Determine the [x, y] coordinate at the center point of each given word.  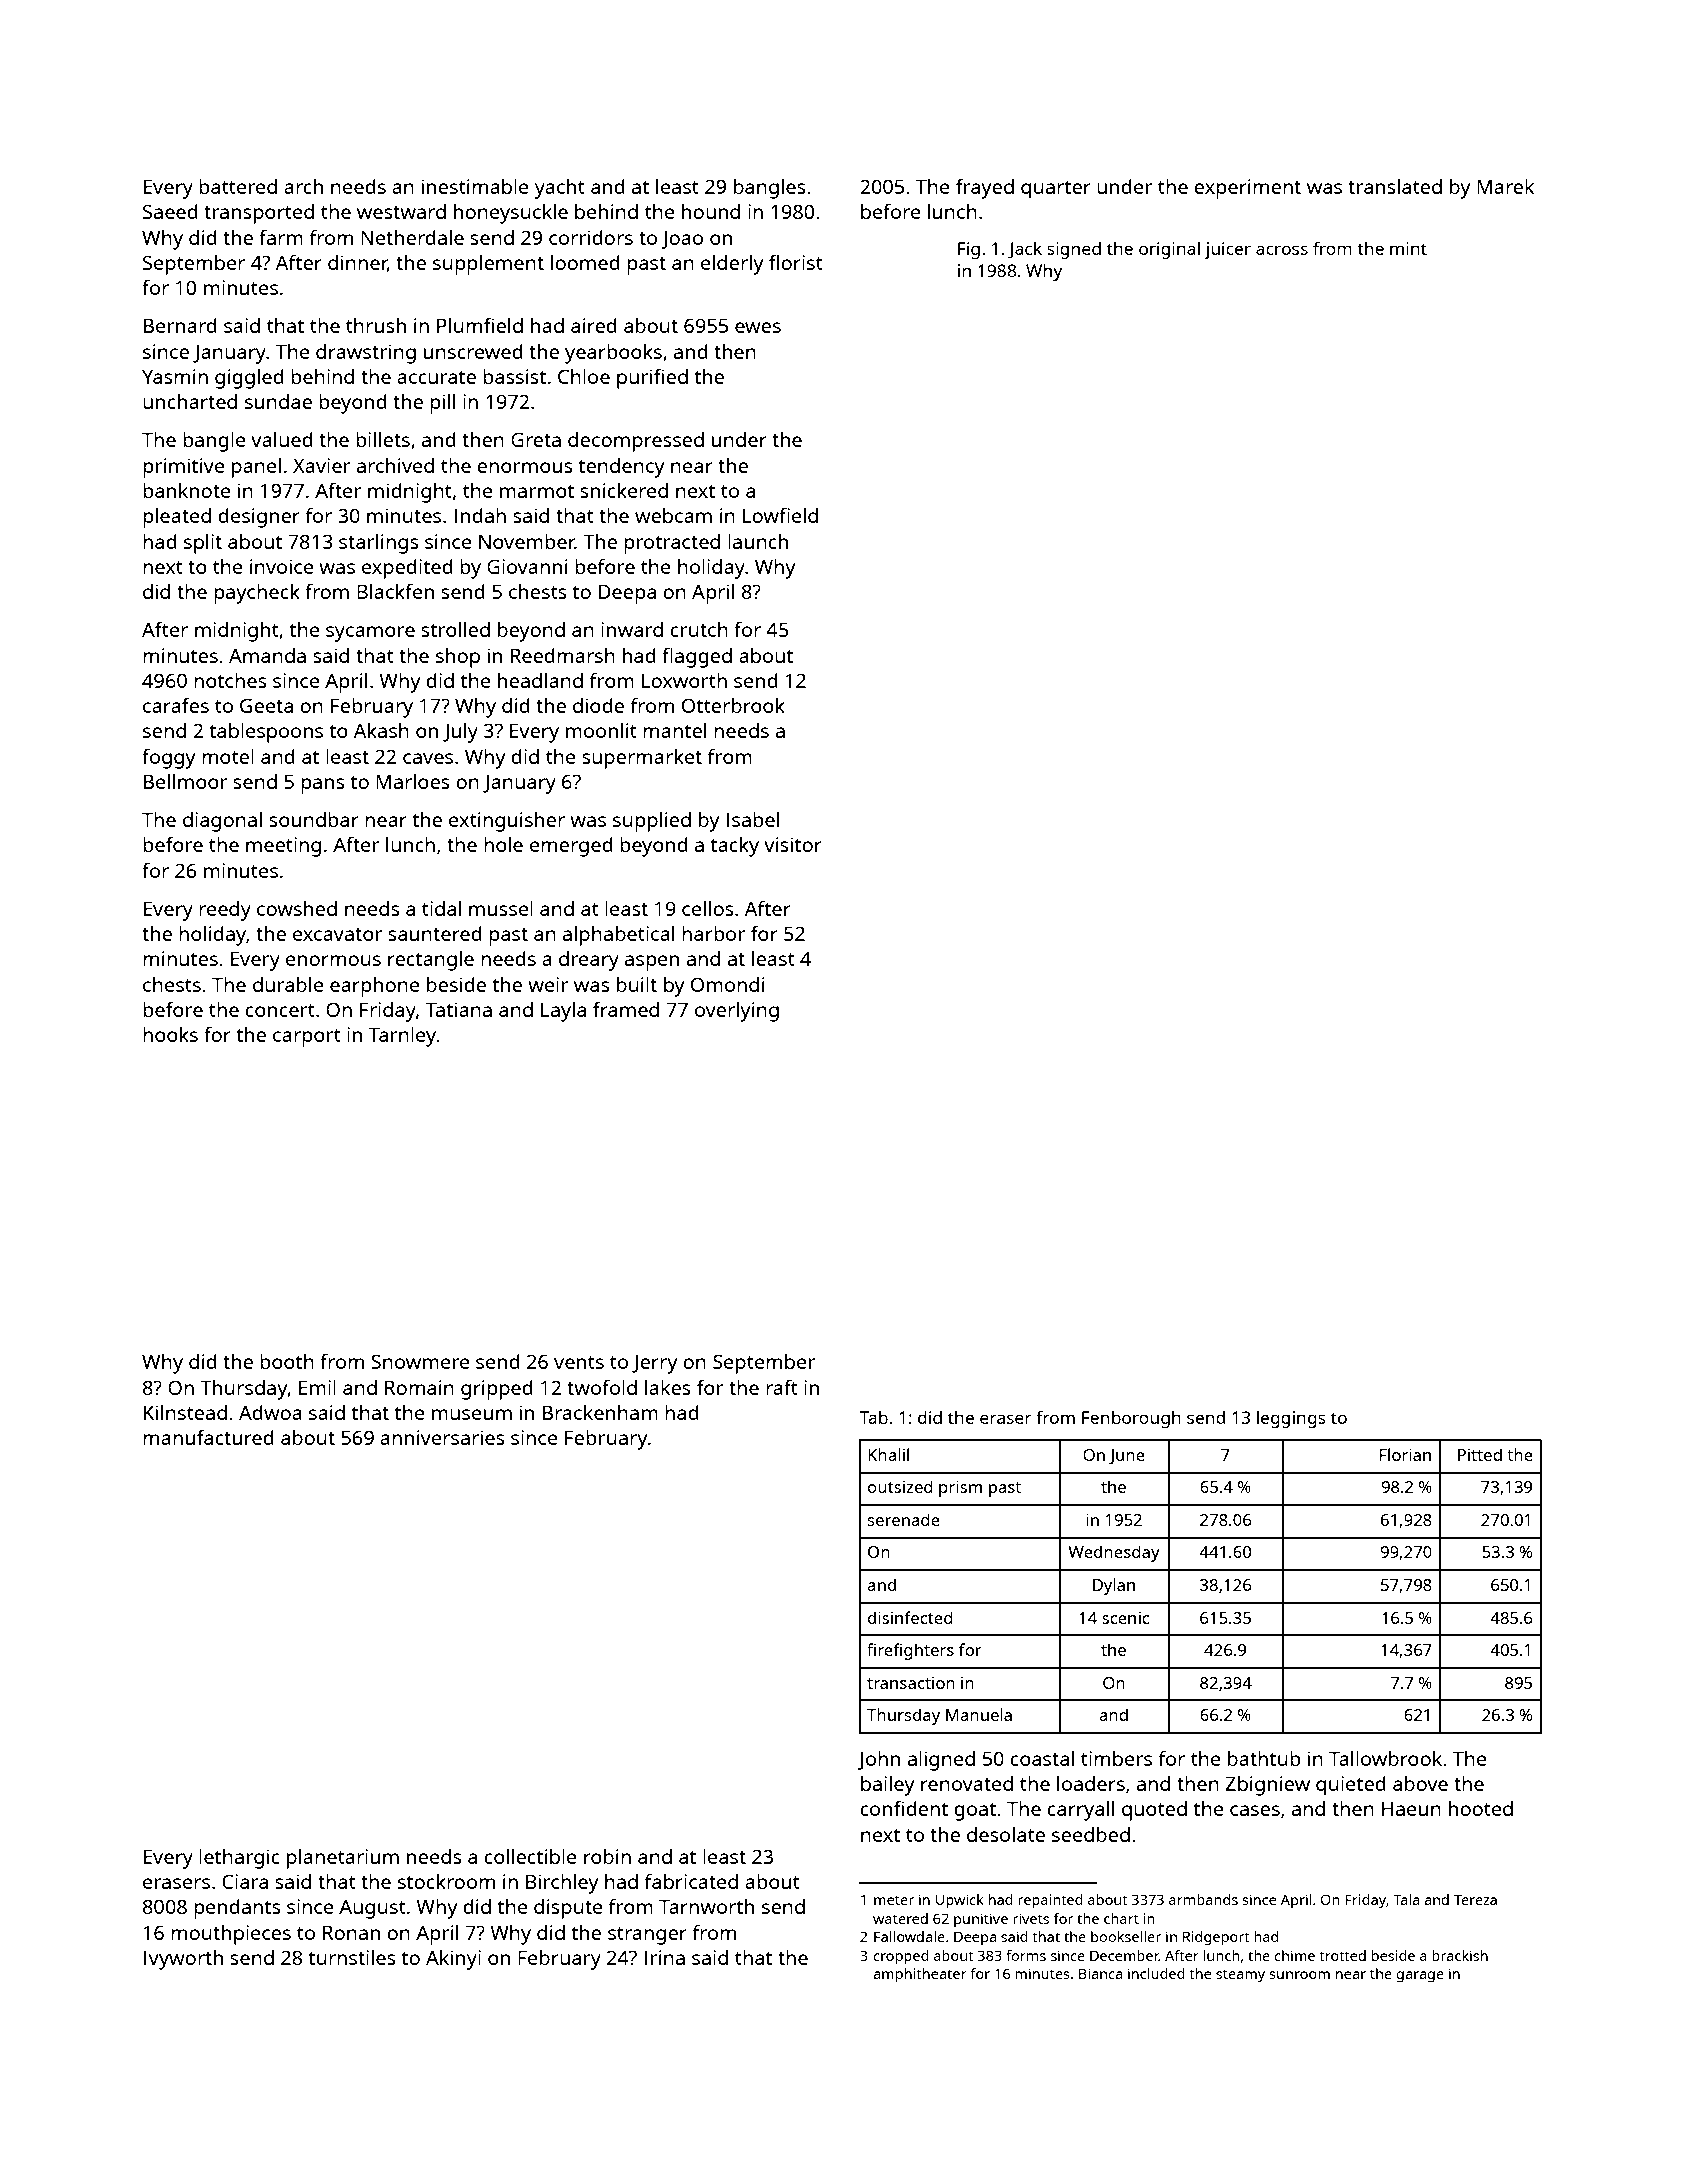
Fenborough [1131, 1419]
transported [259, 214]
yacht [560, 189]
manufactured [208, 1437]
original [1169, 250]
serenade [904, 1519]
